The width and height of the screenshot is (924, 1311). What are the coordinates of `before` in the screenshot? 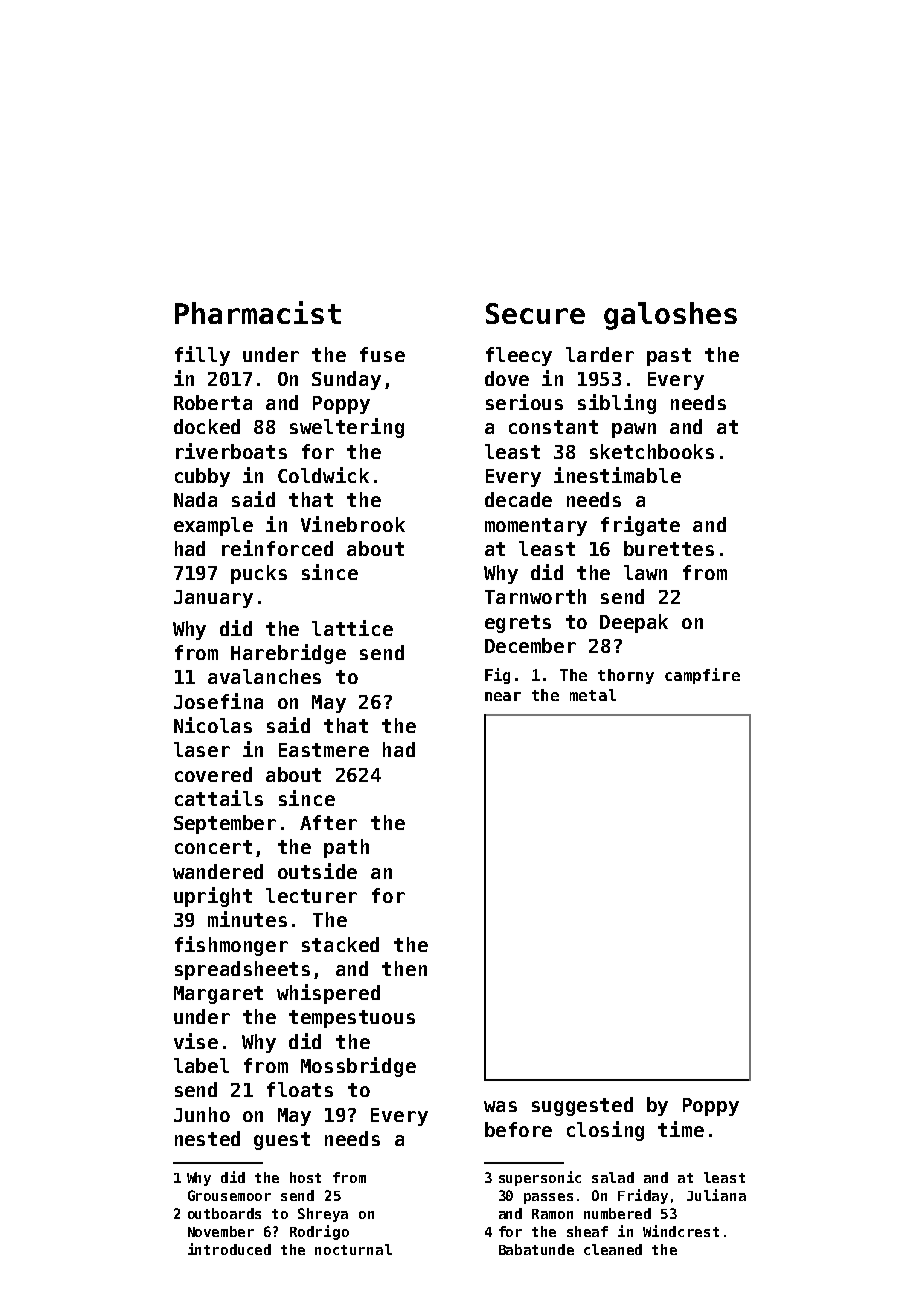 It's located at (518, 1129).
